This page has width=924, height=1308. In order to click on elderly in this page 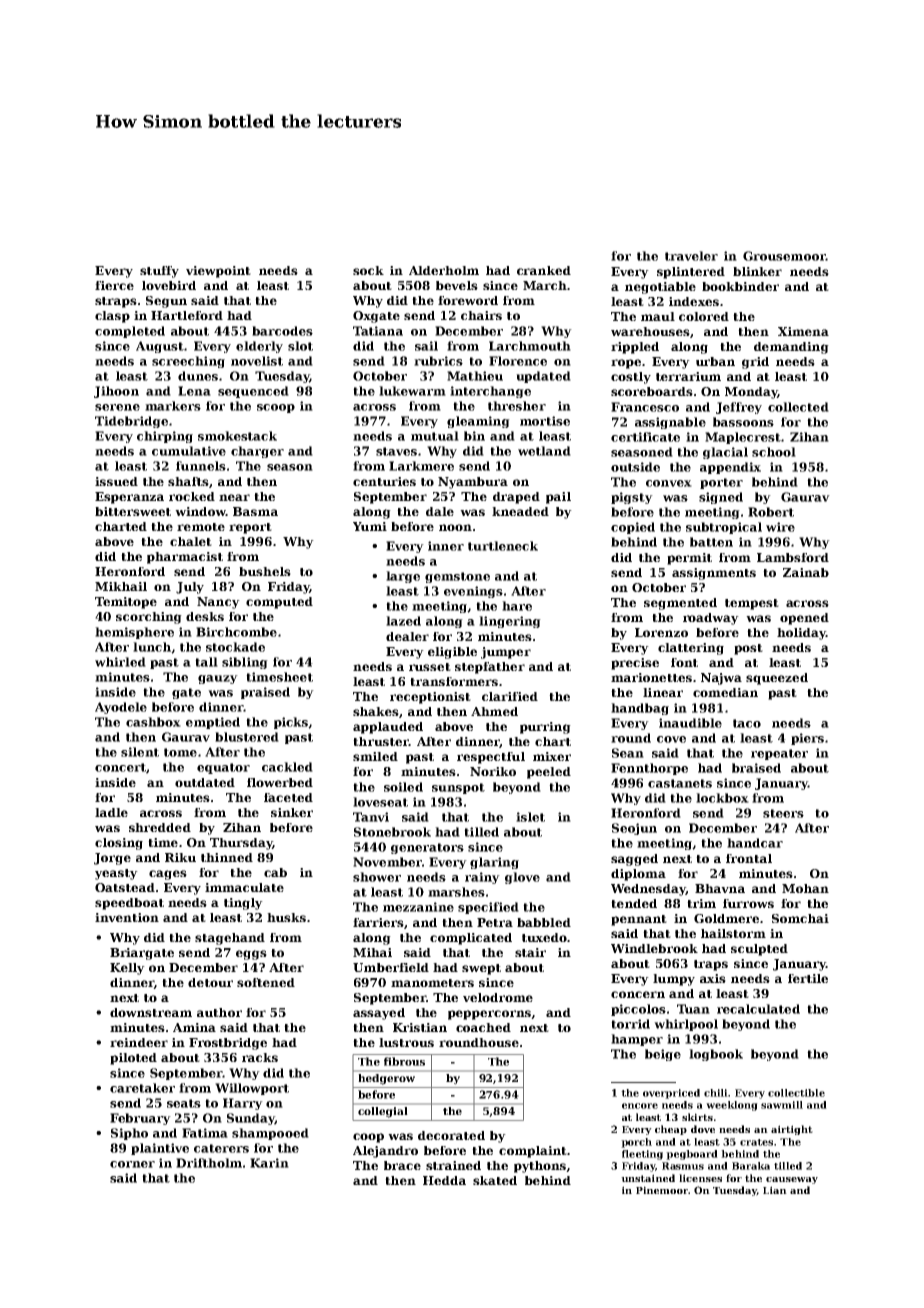, I will do `click(259, 347)`.
